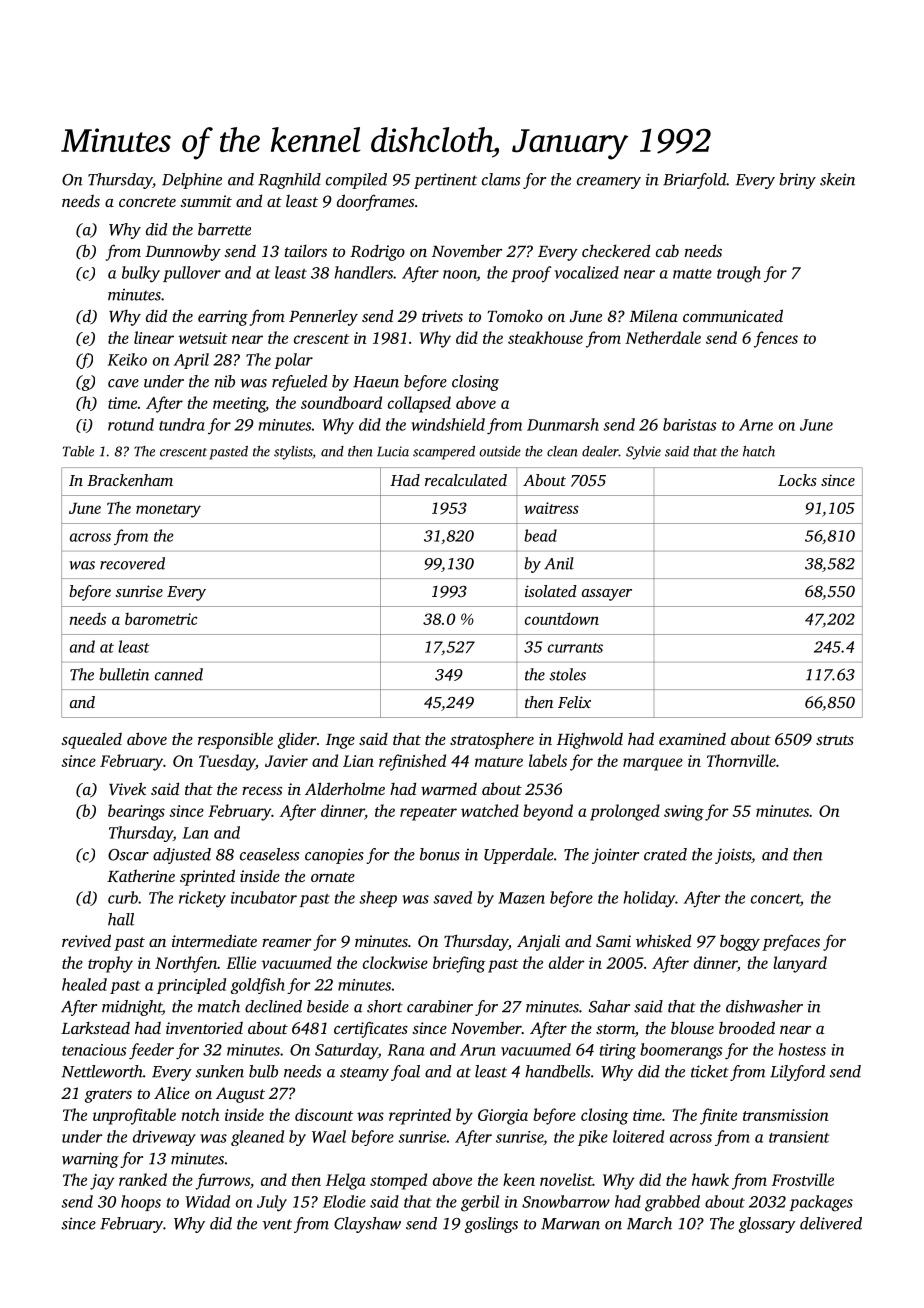 The image size is (924, 1308). What do you see at coordinates (141, 274) in the screenshot?
I see `bulky` at bounding box center [141, 274].
